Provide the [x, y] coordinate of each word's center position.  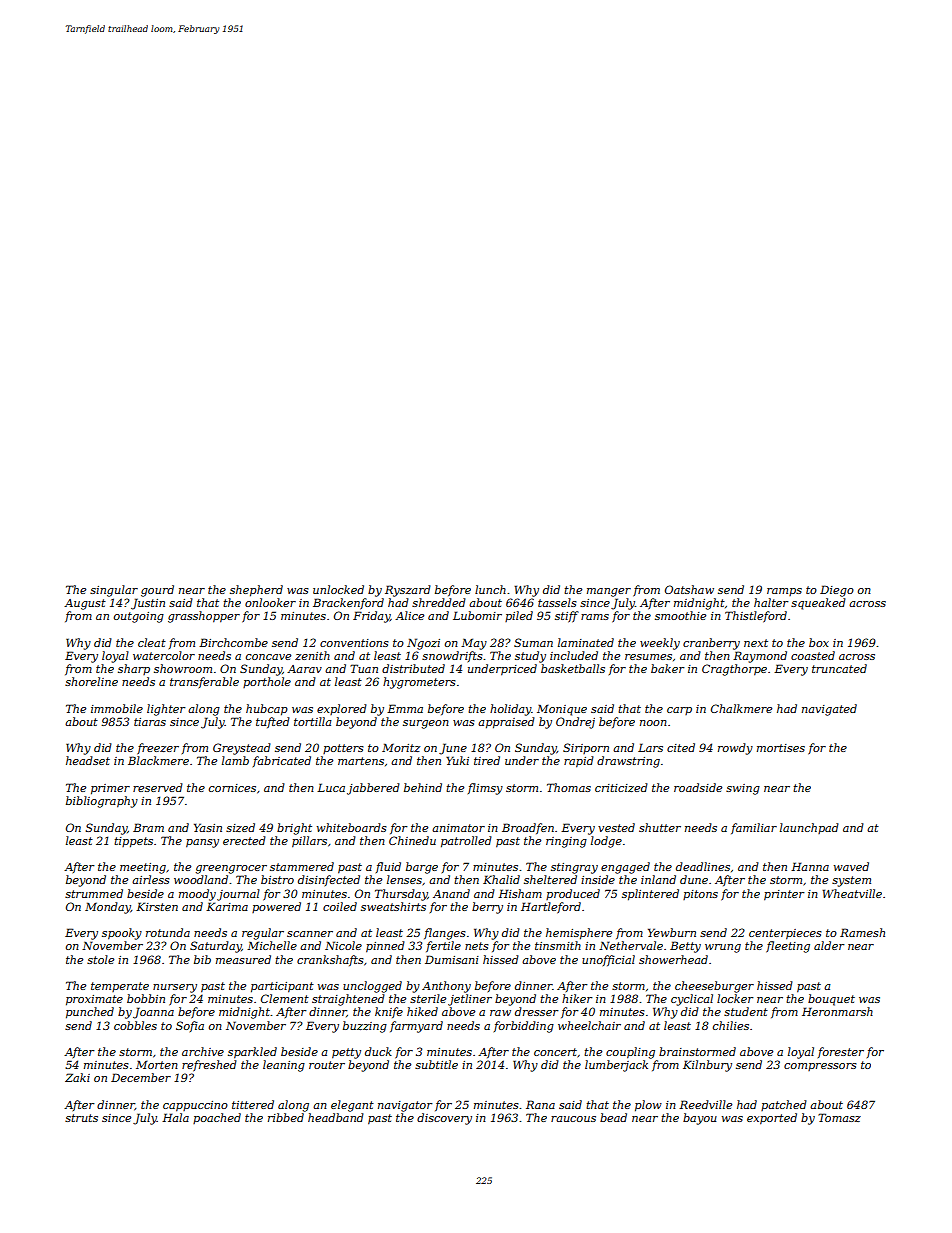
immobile [117, 708]
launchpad [809, 828]
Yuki [457, 760]
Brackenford [348, 604]
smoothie [680, 615]
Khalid [501, 879]
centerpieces [785, 934]
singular [114, 591]
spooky [122, 934]
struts [81, 1118]
